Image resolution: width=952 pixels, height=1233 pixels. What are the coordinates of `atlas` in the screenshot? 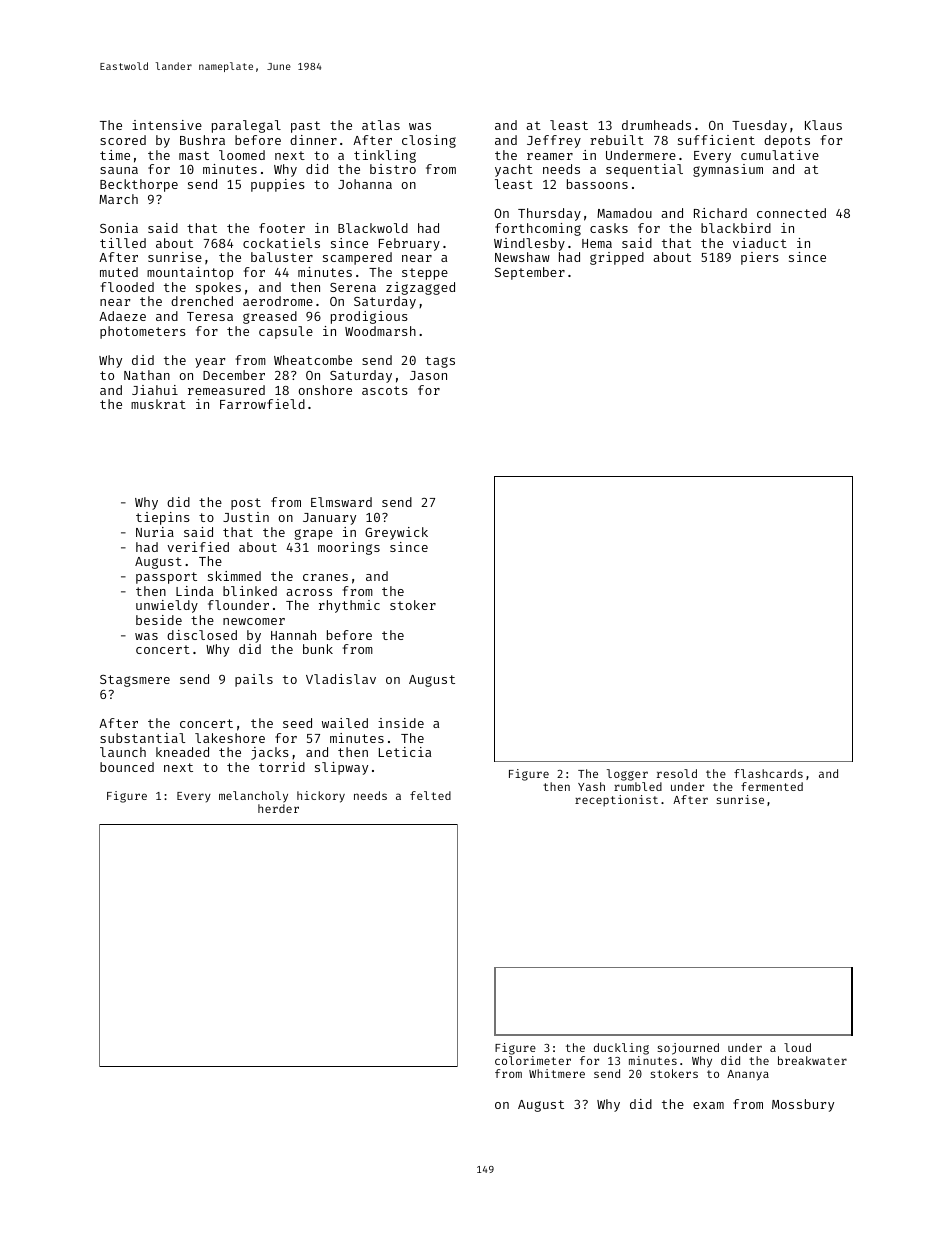 It's located at (381, 125).
